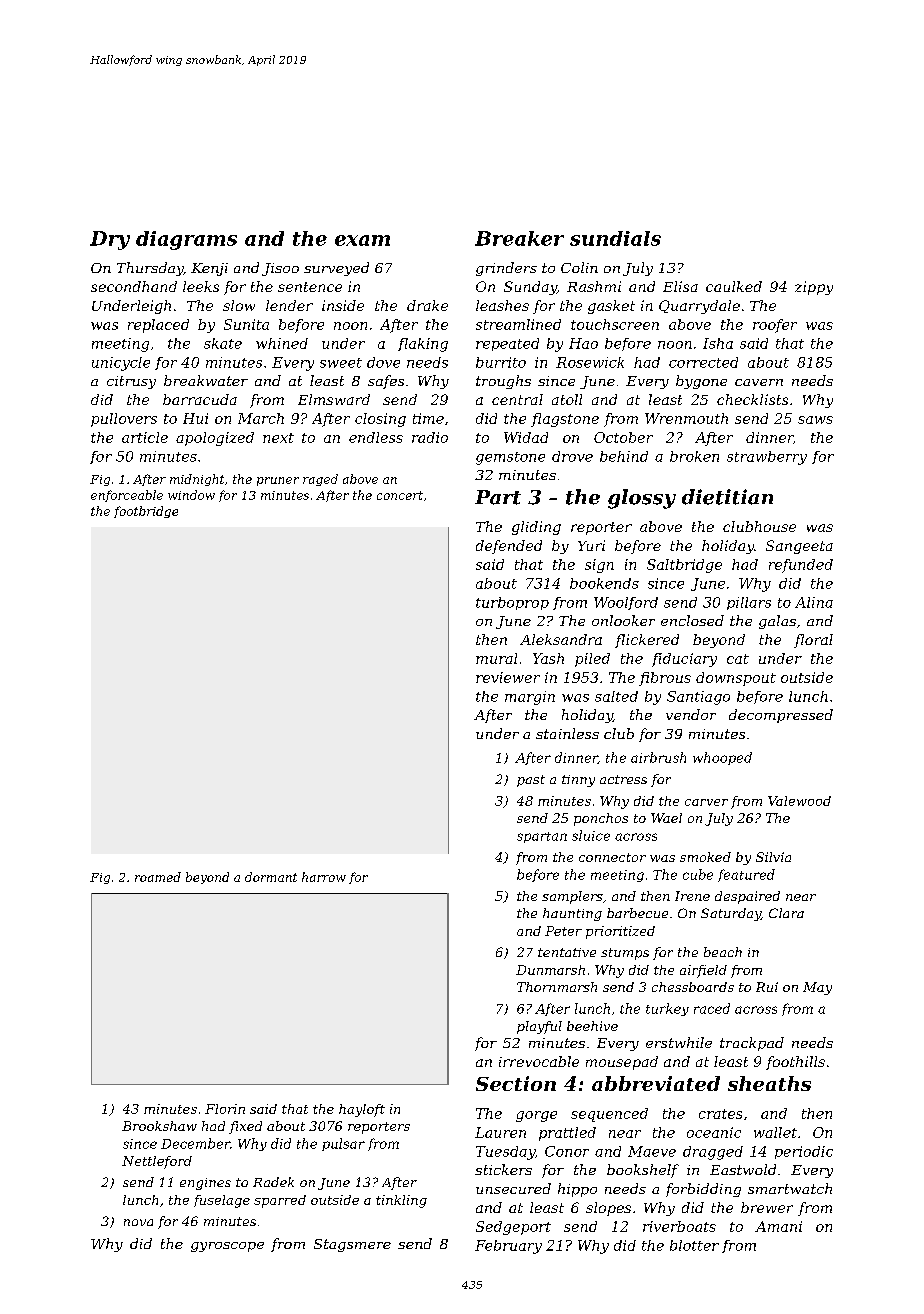  I want to click on gyroscope, so click(227, 1247).
